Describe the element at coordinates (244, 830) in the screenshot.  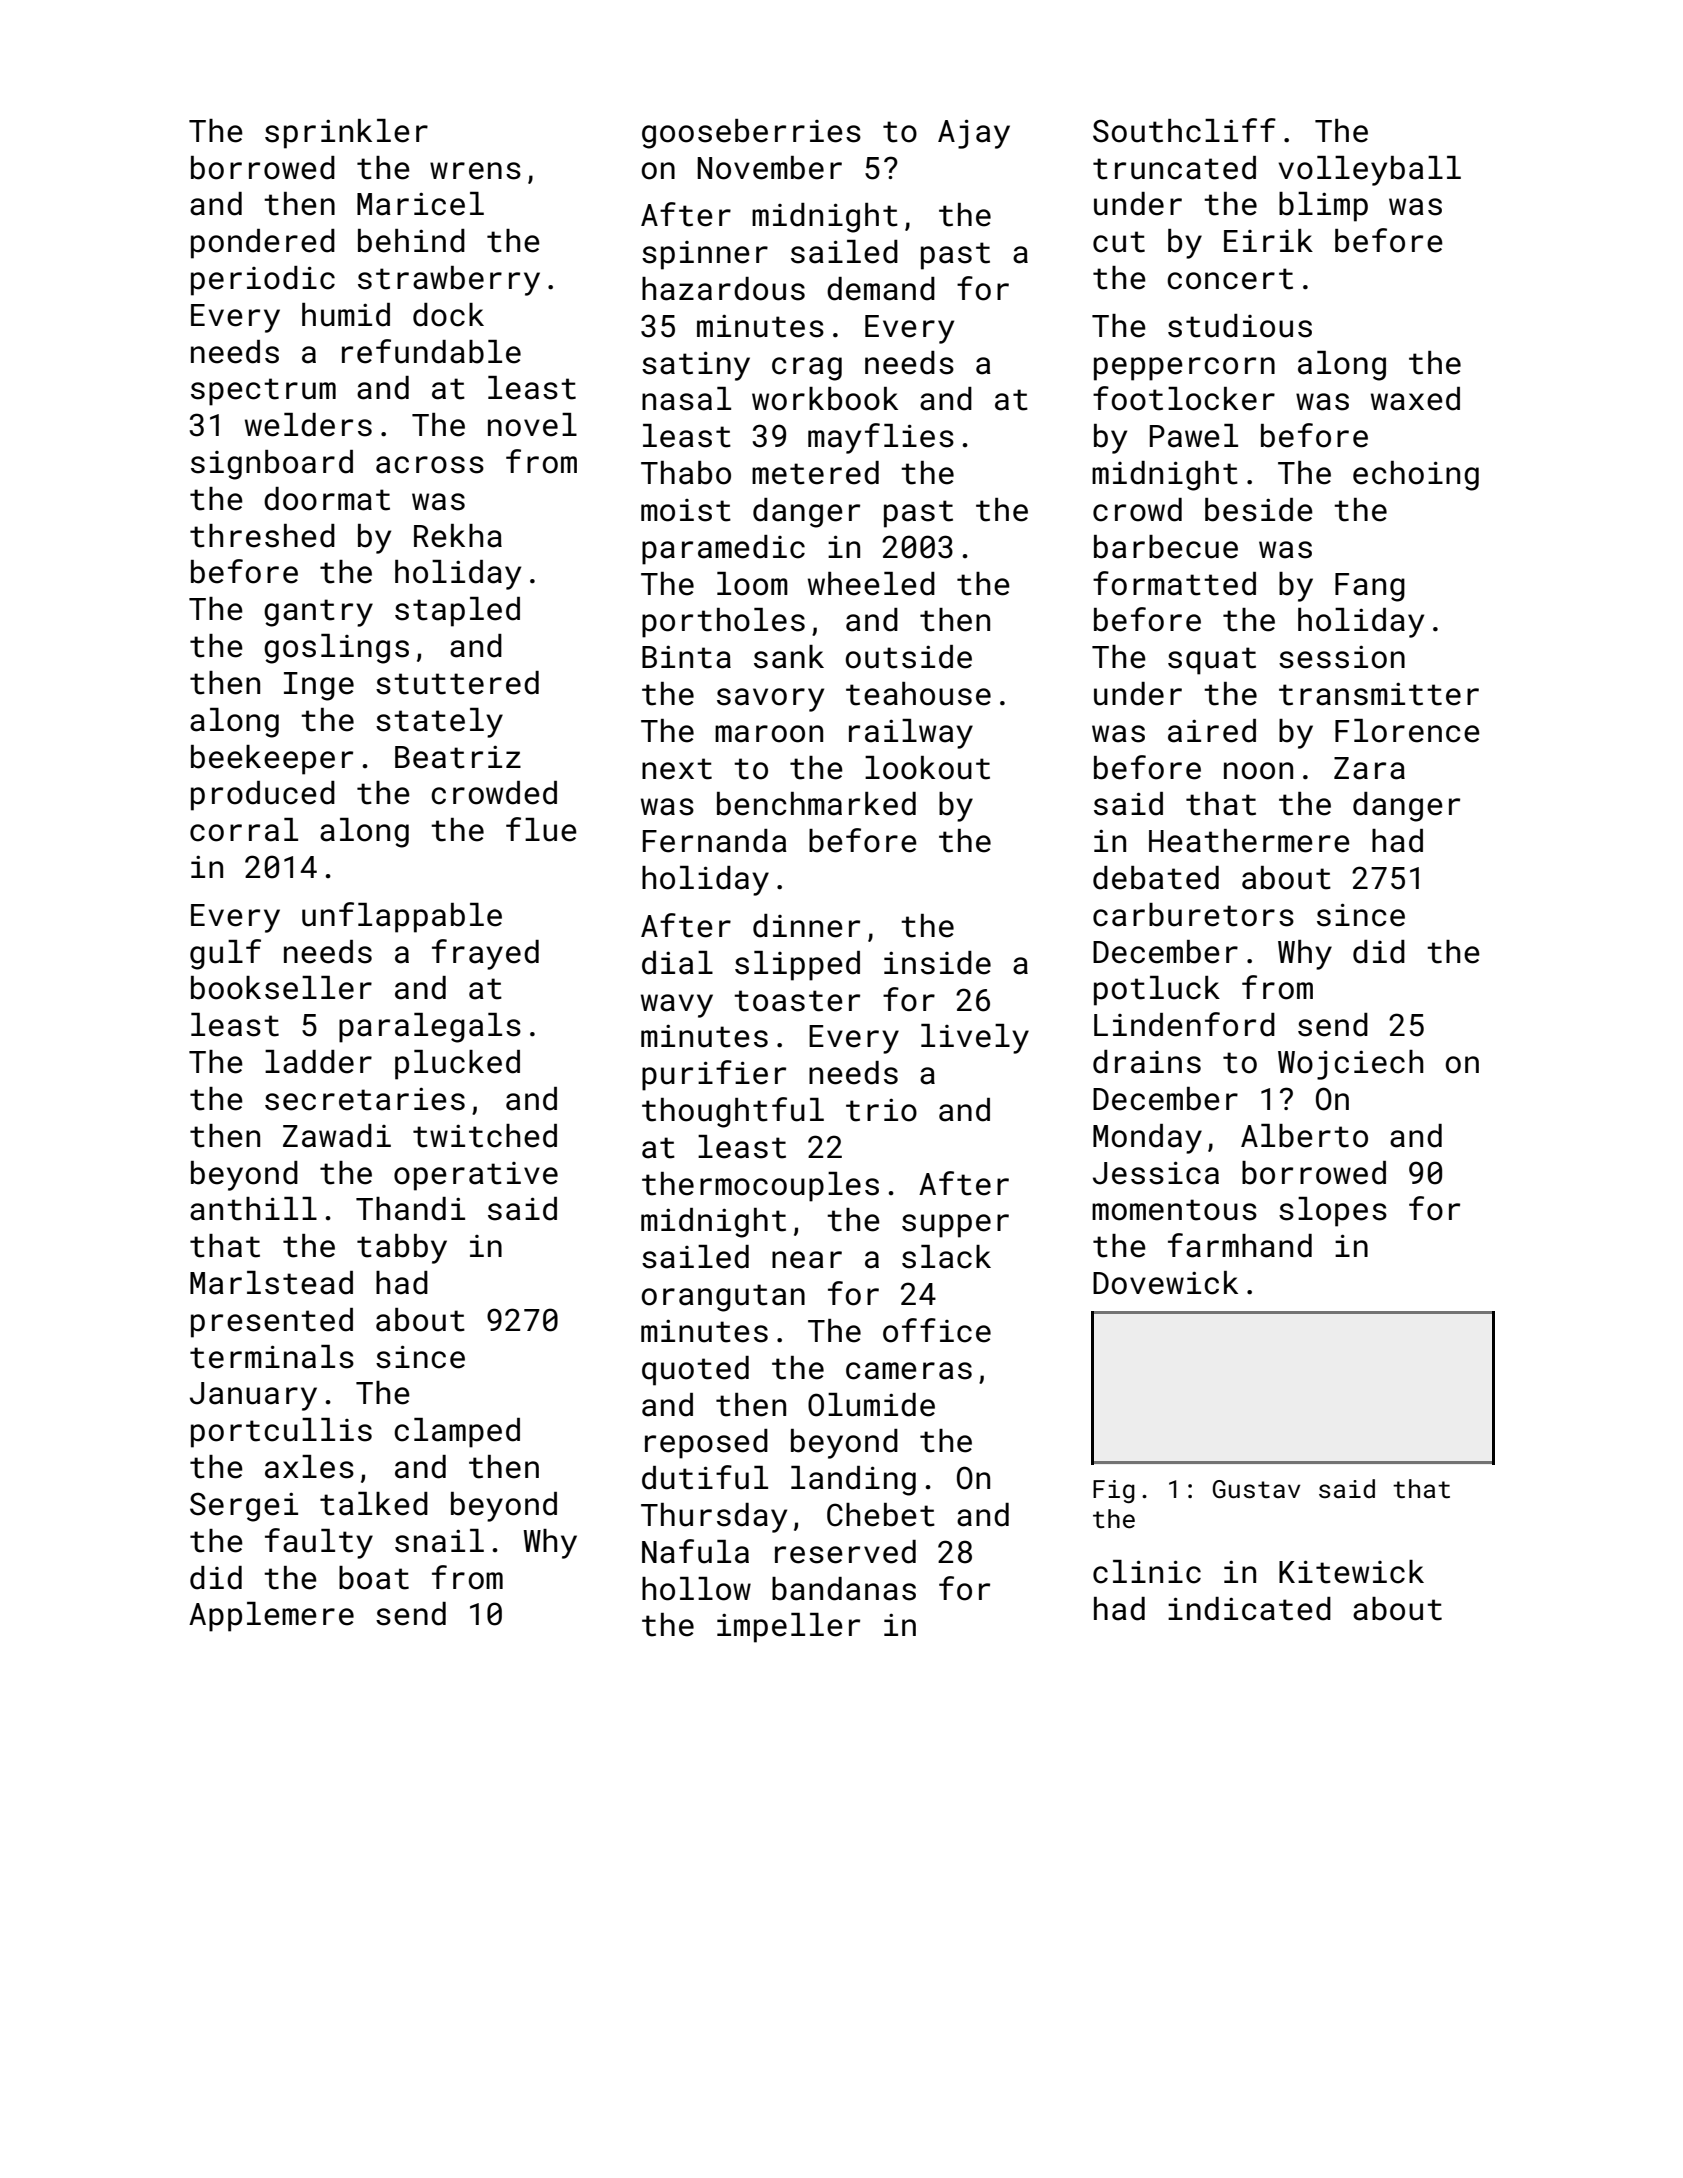
I see `corral` at that location.
